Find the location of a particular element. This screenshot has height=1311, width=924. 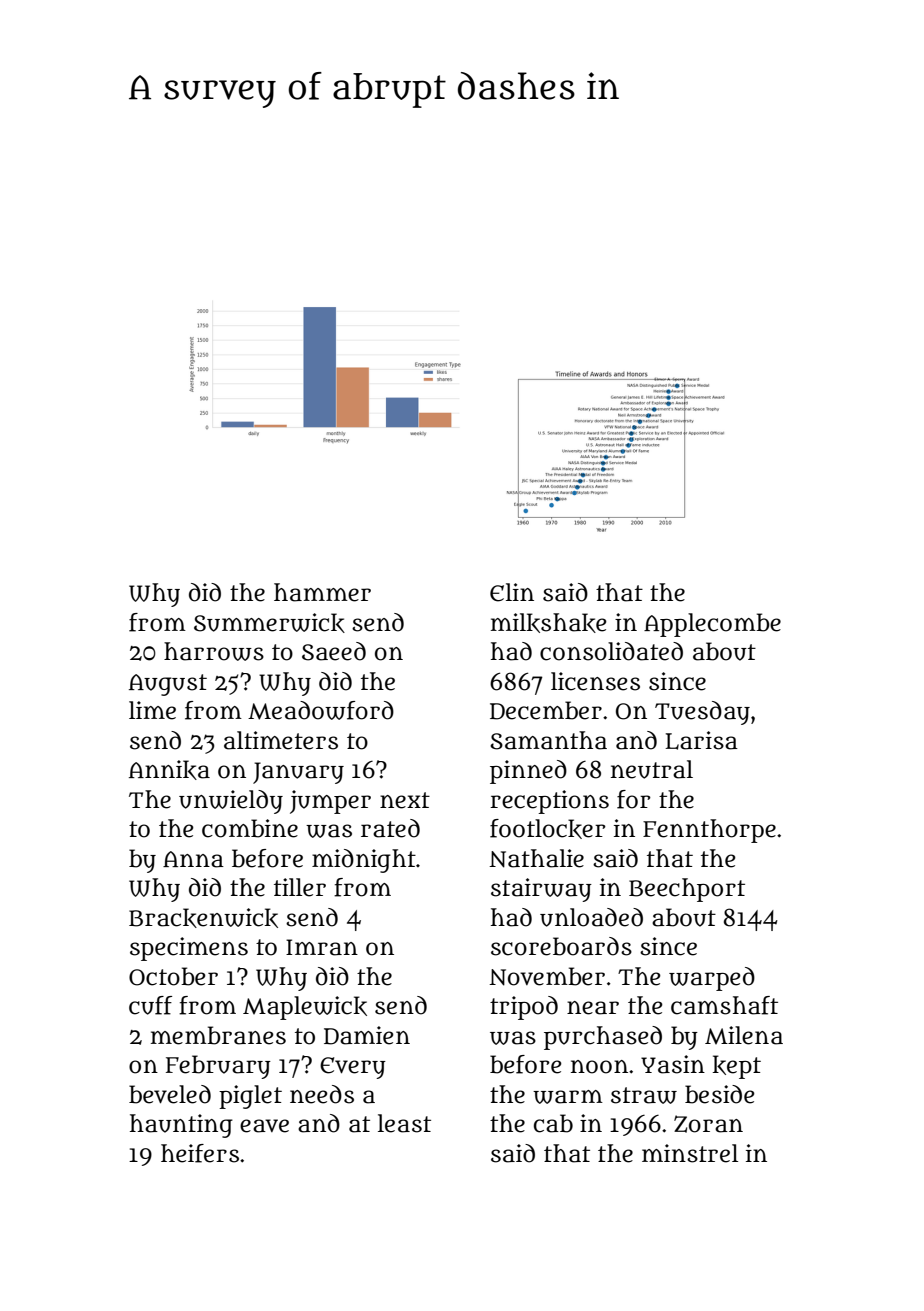

Anna is located at coordinates (193, 859).
